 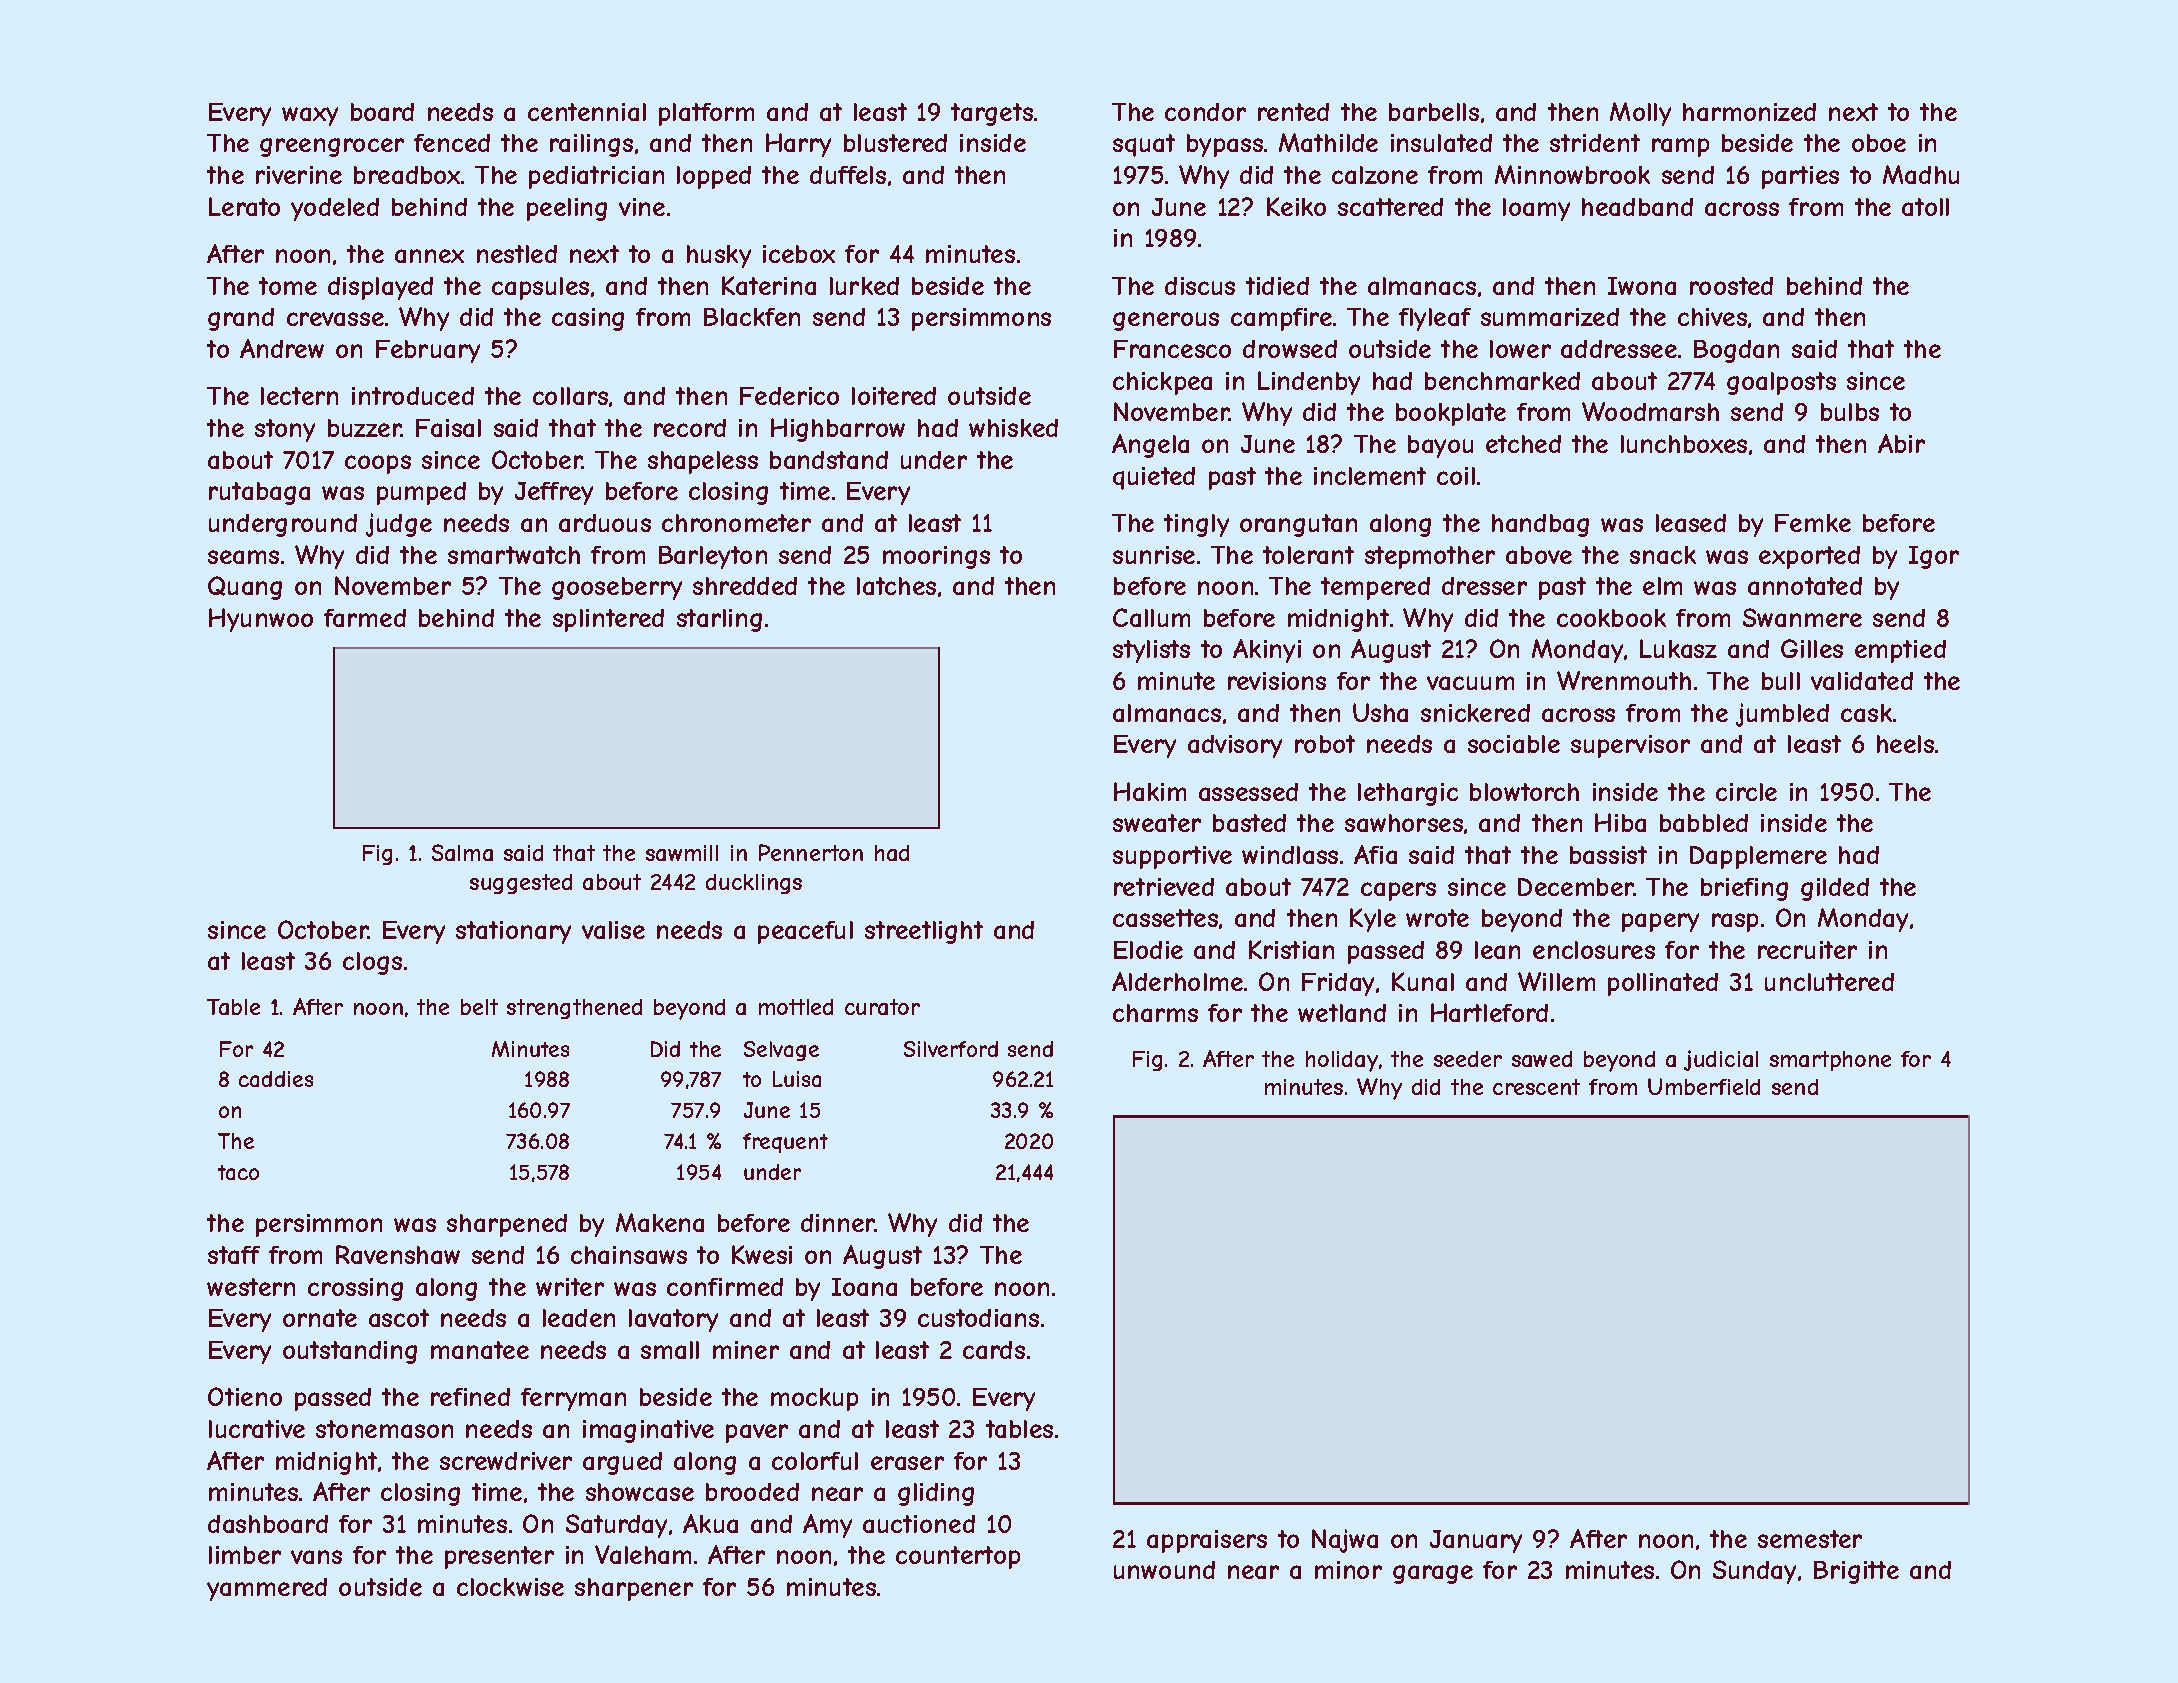 I want to click on sharpener, so click(x=634, y=1589).
